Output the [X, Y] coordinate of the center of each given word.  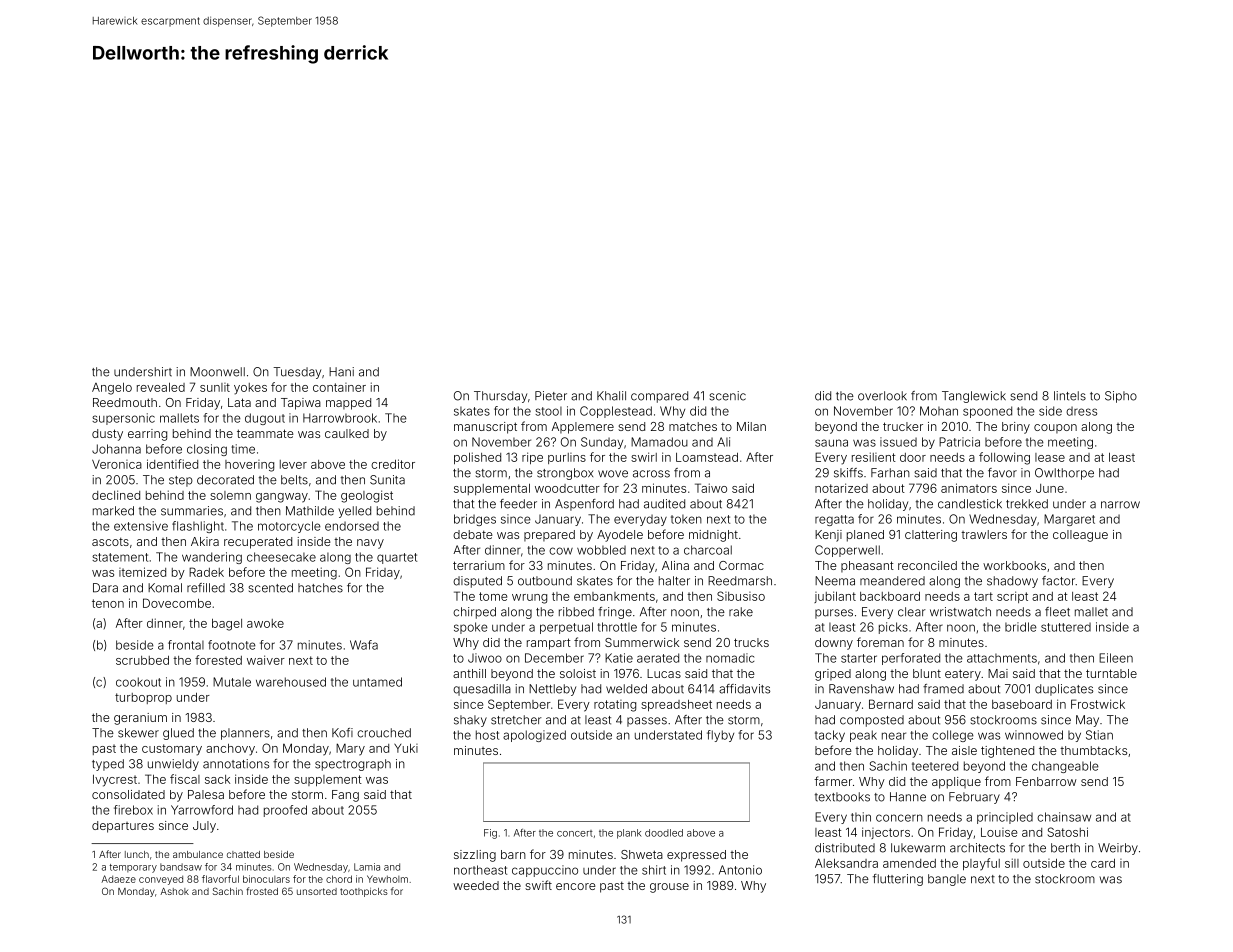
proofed [285, 811]
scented [270, 588]
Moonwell [217, 372]
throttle [617, 627]
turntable [1111, 673]
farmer [833, 781]
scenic [727, 396]
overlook [882, 396]
